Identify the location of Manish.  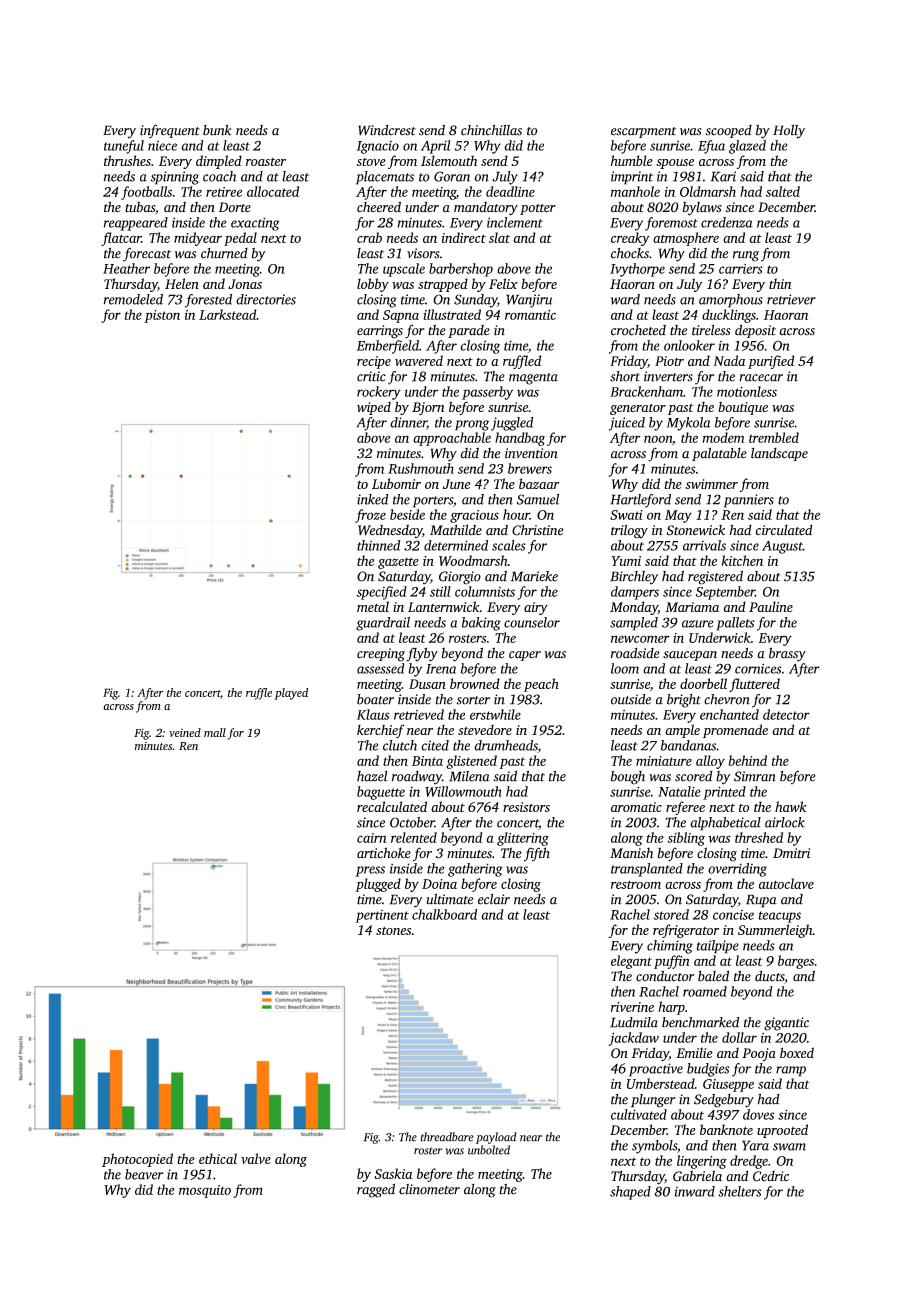
(631, 853).
